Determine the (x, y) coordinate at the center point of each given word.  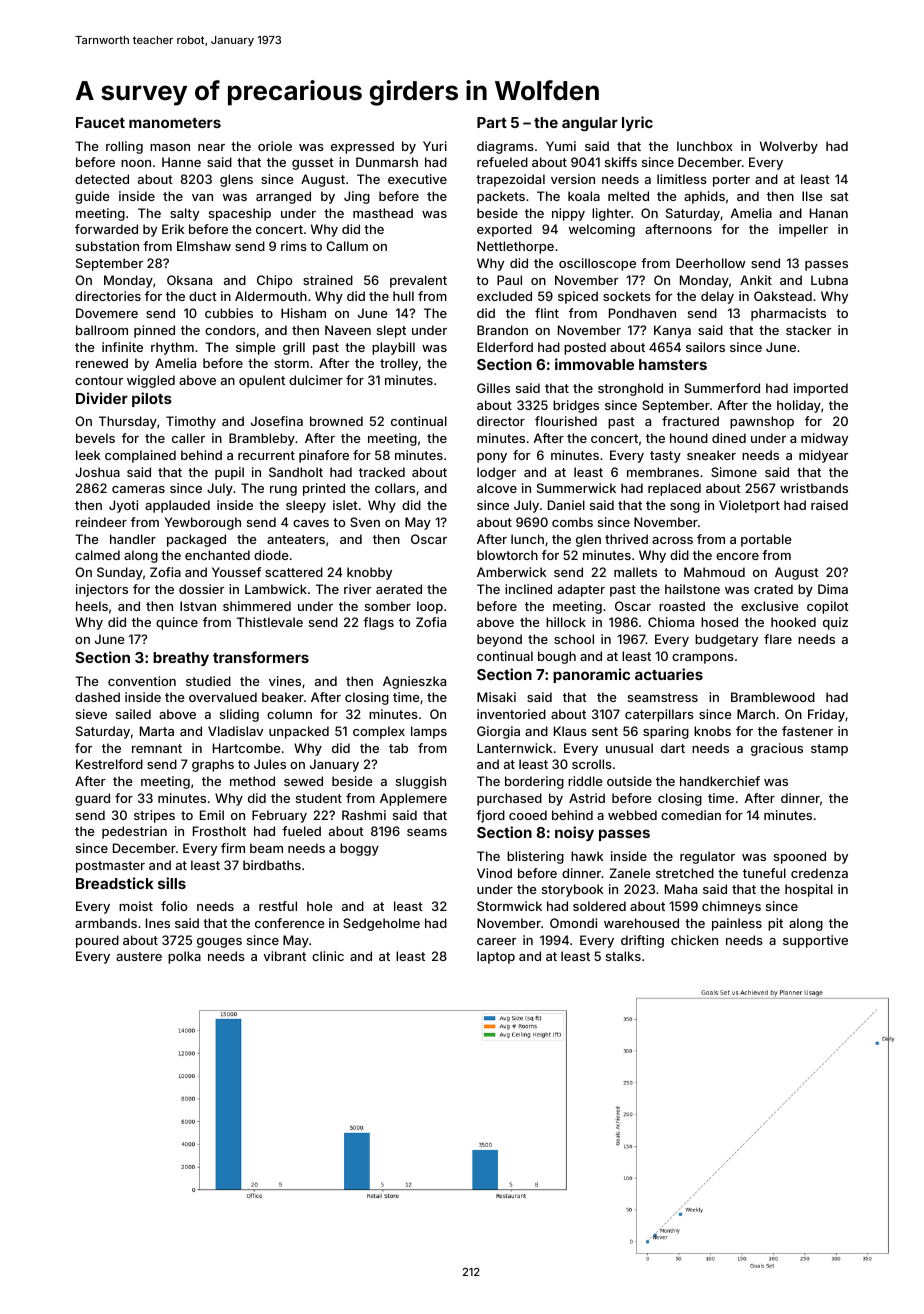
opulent (262, 381)
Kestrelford (109, 764)
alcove (497, 488)
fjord (490, 816)
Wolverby (789, 147)
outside (629, 781)
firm (233, 848)
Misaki (496, 697)
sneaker (711, 455)
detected (102, 179)
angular (590, 124)
